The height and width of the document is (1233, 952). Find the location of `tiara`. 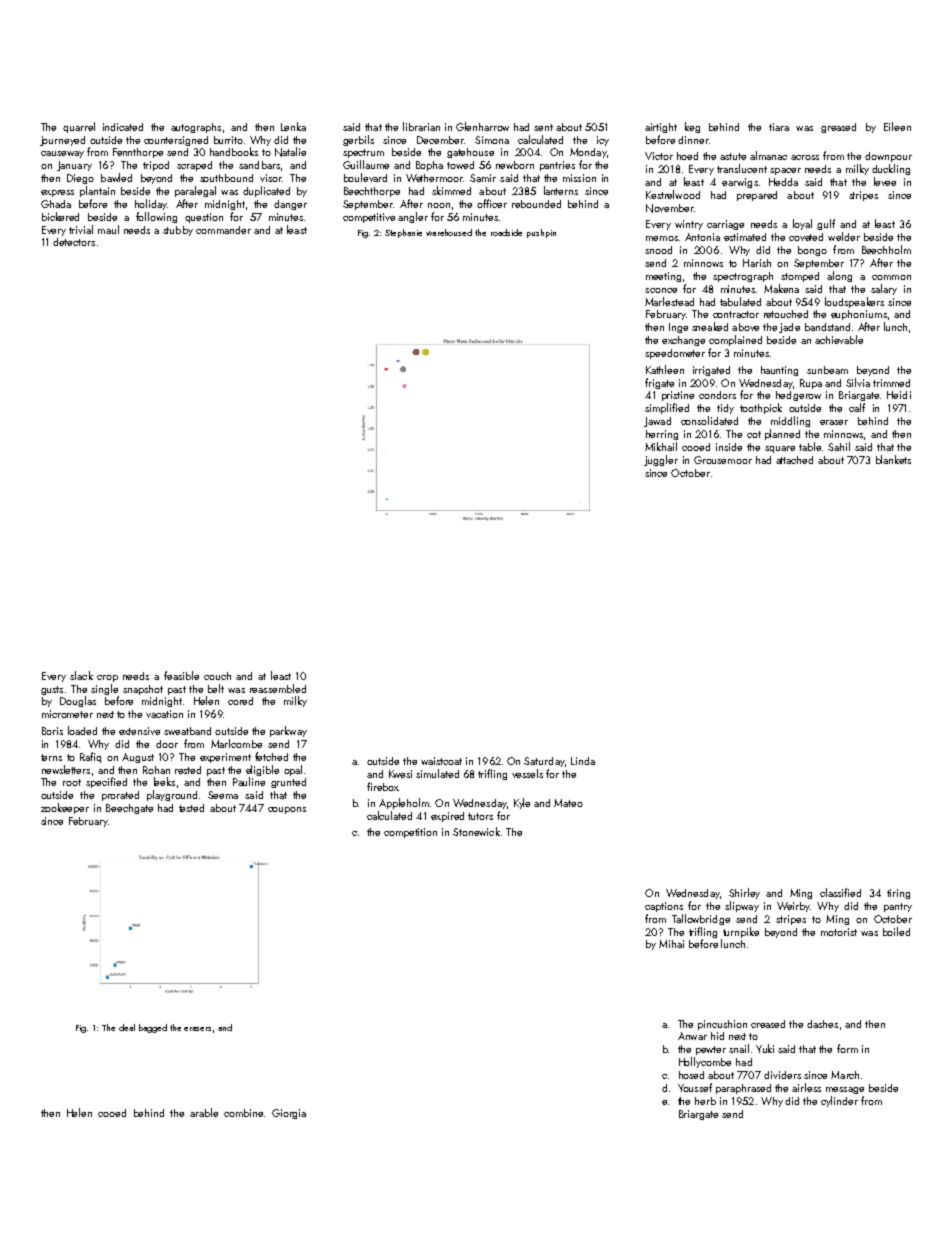

tiara is located at coordinates (779, 127).
